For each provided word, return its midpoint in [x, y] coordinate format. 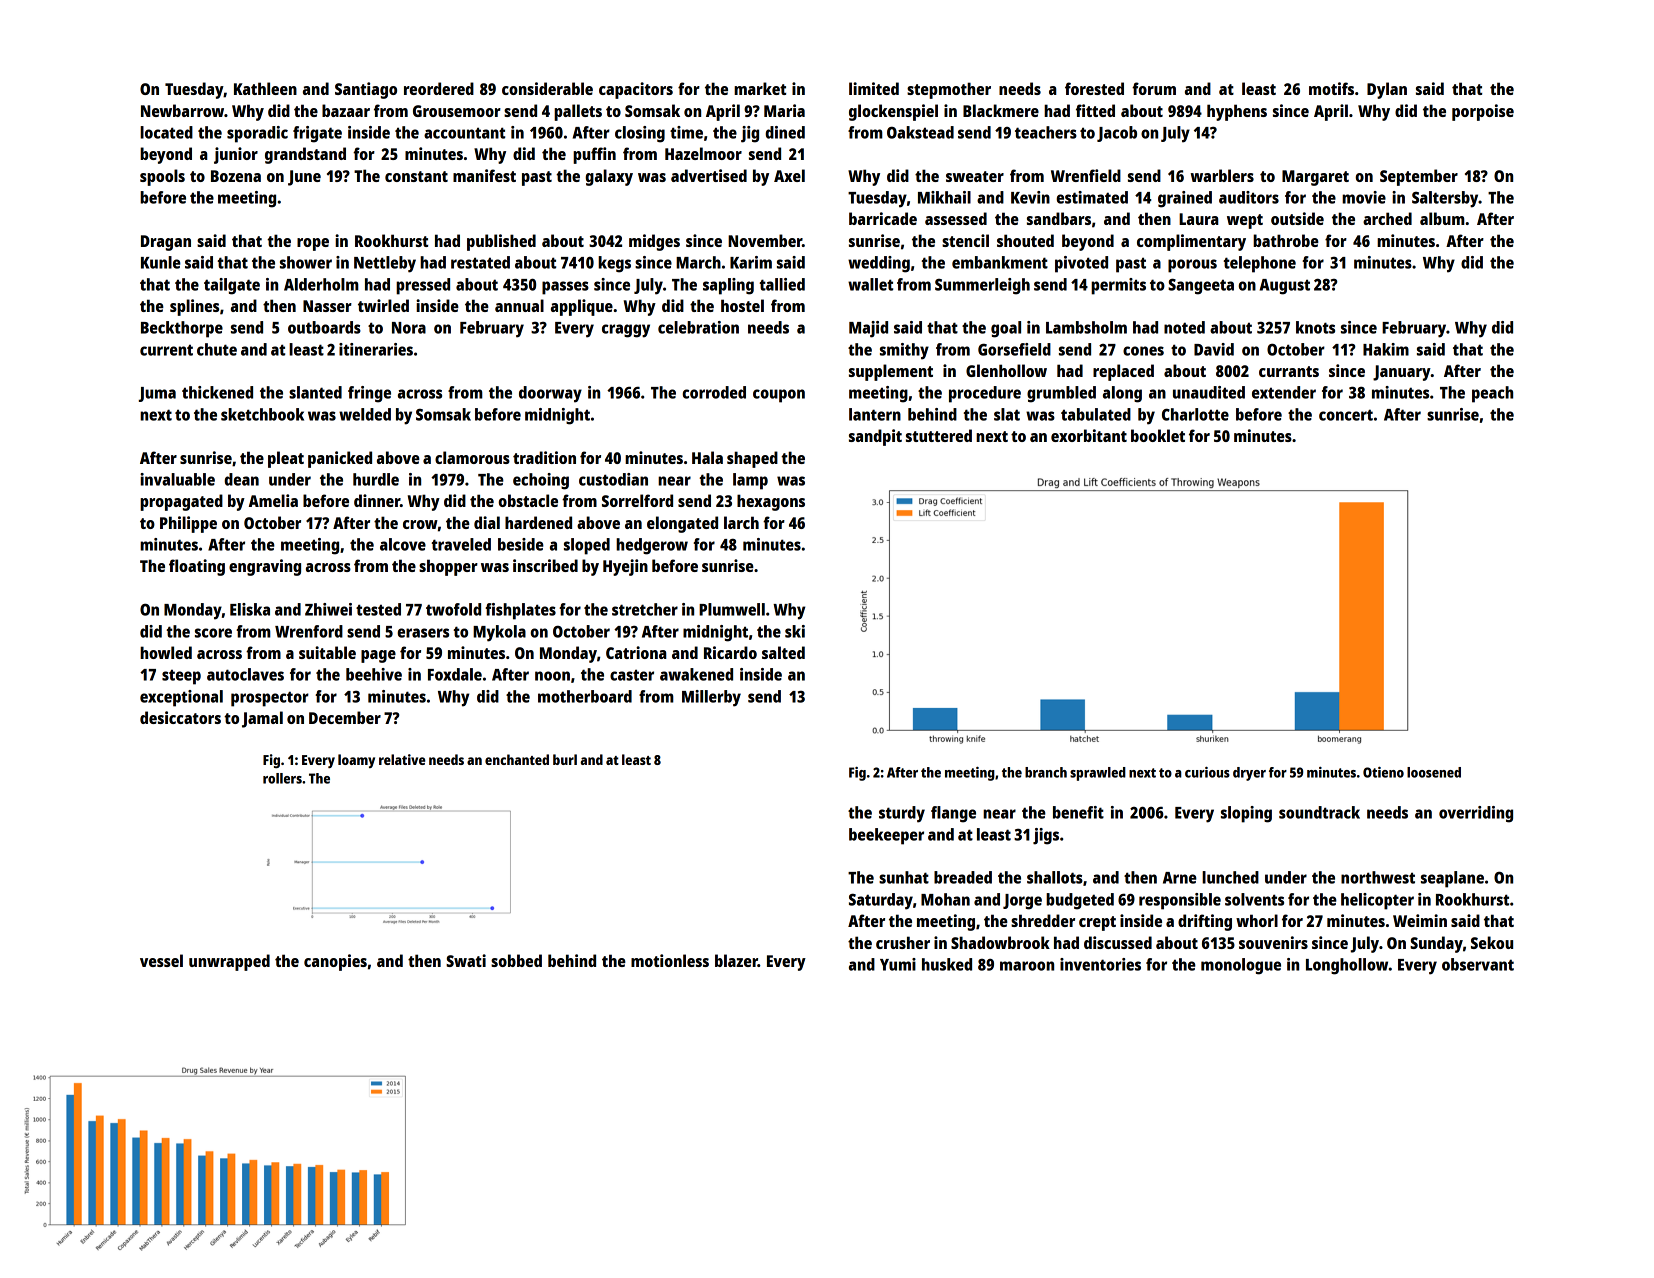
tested [378, 609]
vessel [161, 960]
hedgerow [652, 546]
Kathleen [265, 88]
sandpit [875, 437]
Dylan [1387, 90]
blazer [736, 960]
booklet [1158, 435]
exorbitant [1089, 435]
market [760, 88]
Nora [409, 328]
